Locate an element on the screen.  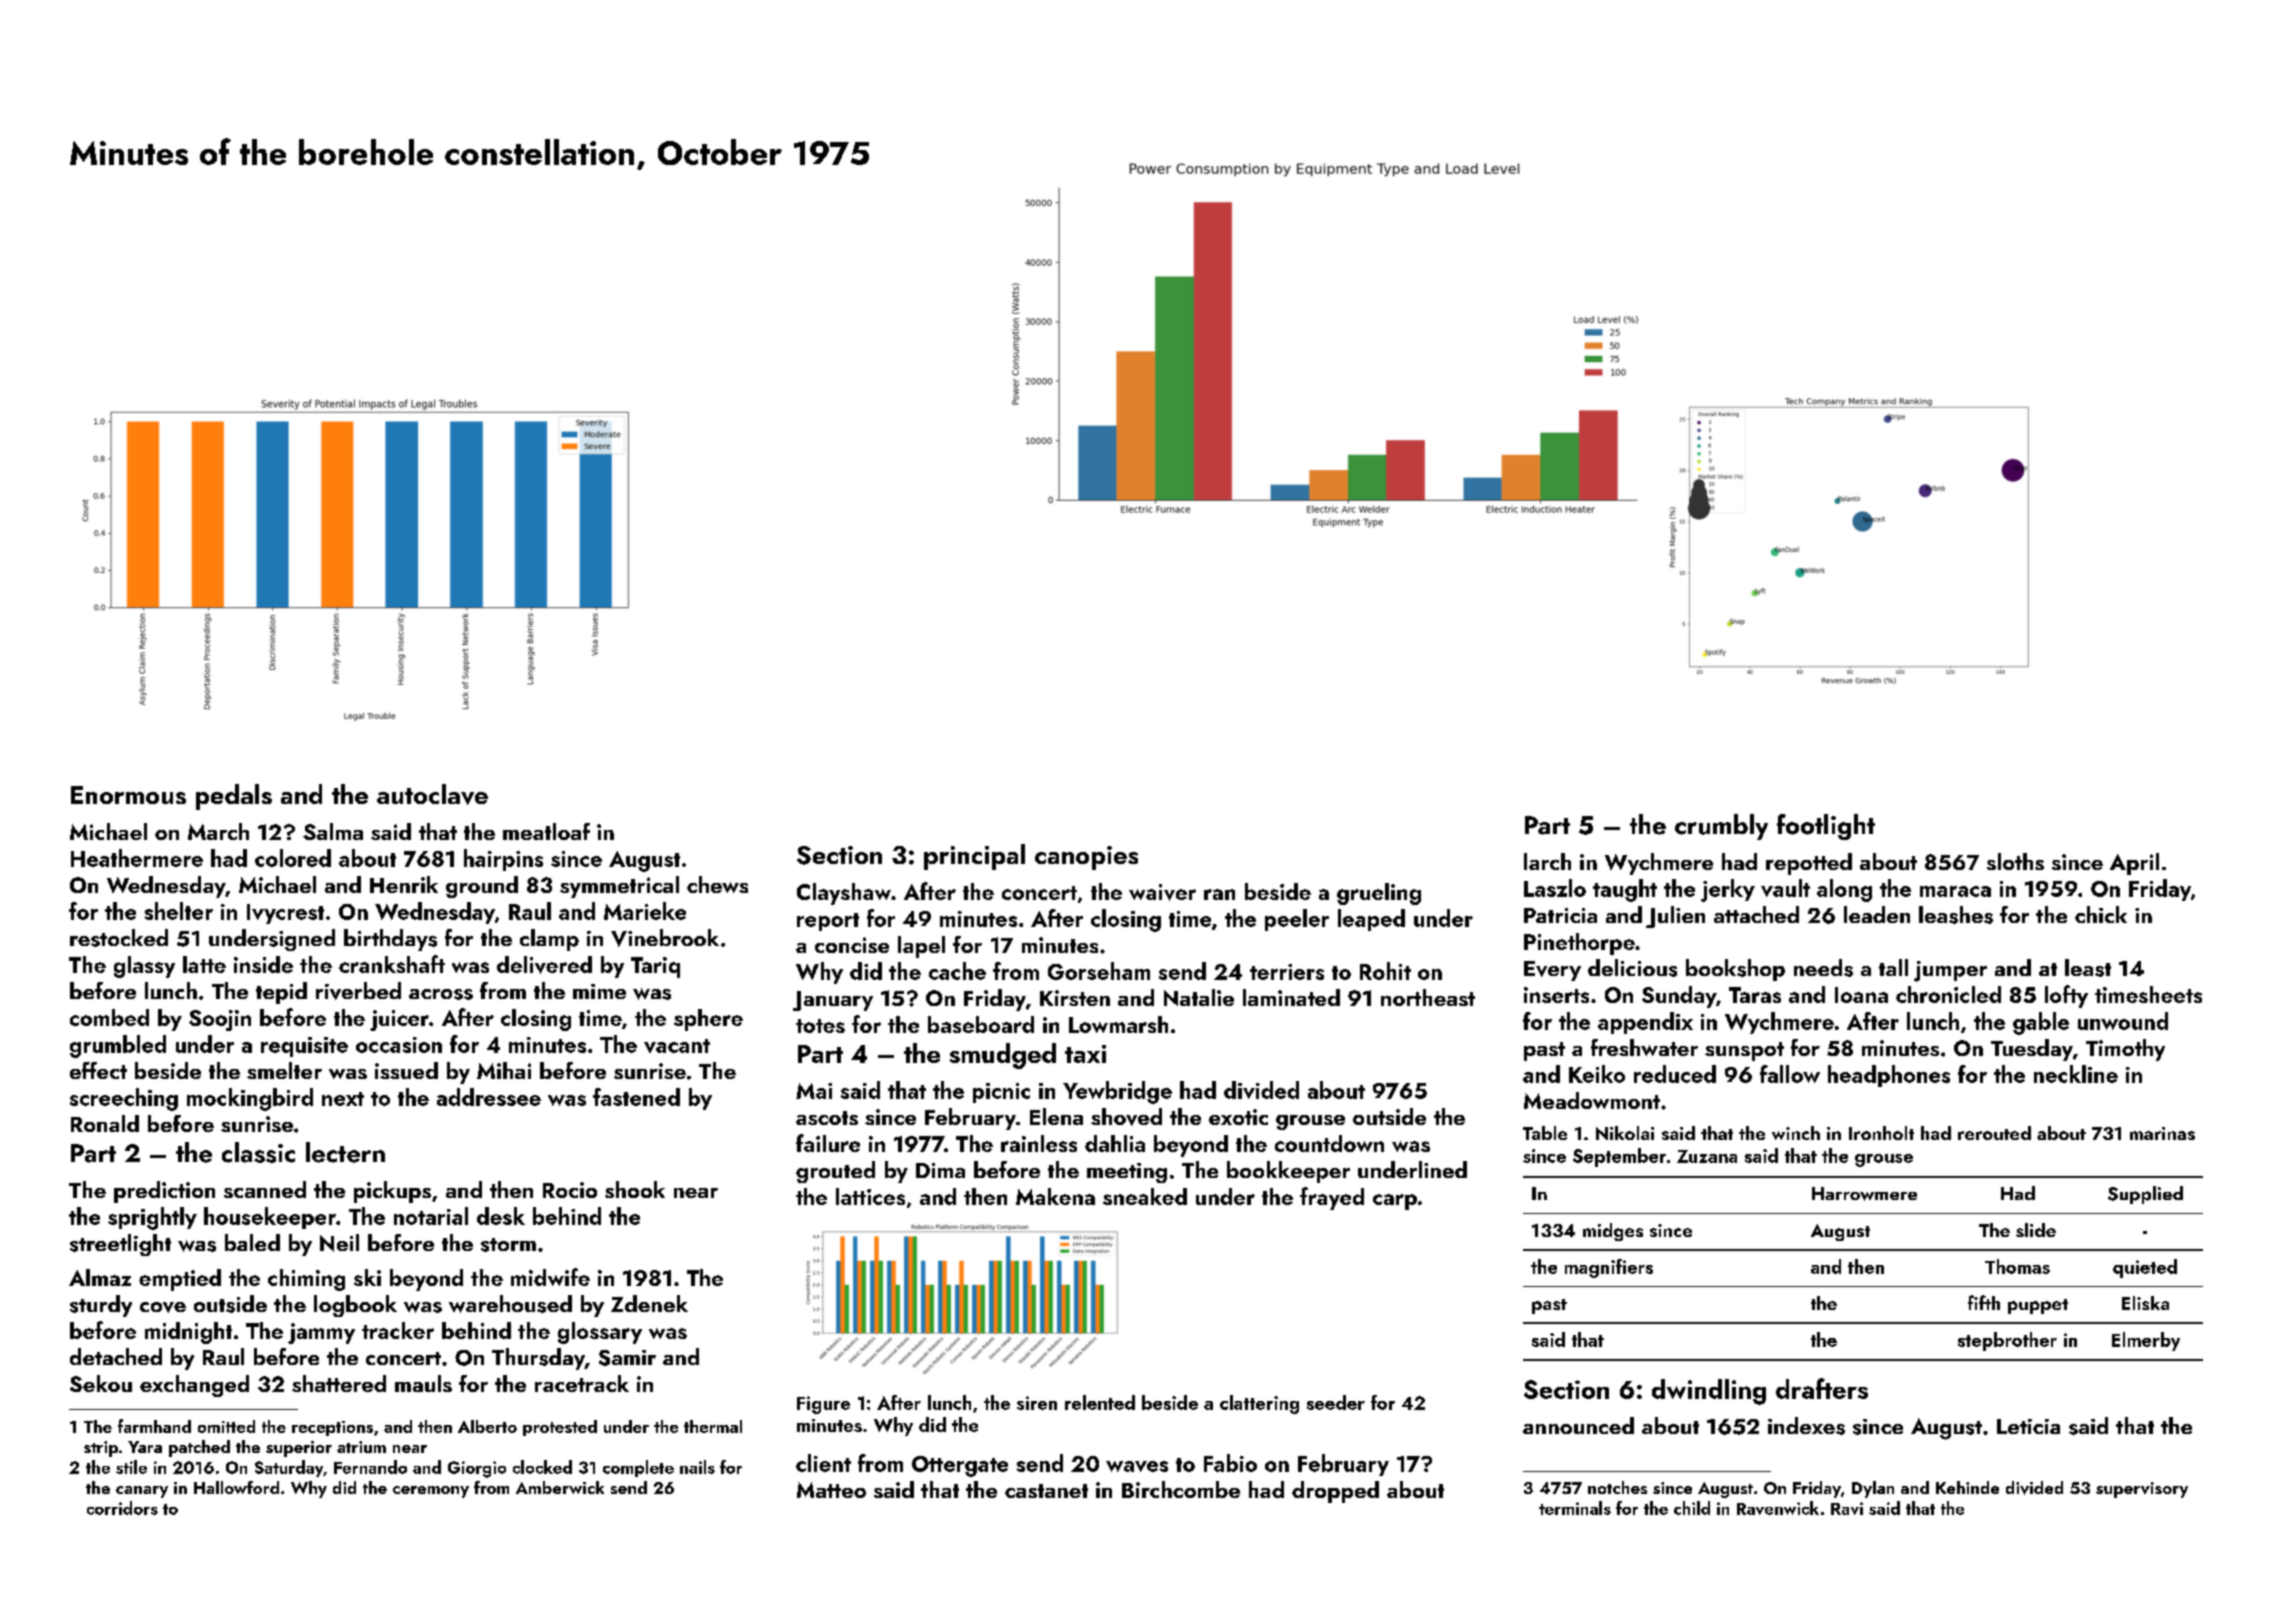
seeder is located at coordinates (1336, 1402).
